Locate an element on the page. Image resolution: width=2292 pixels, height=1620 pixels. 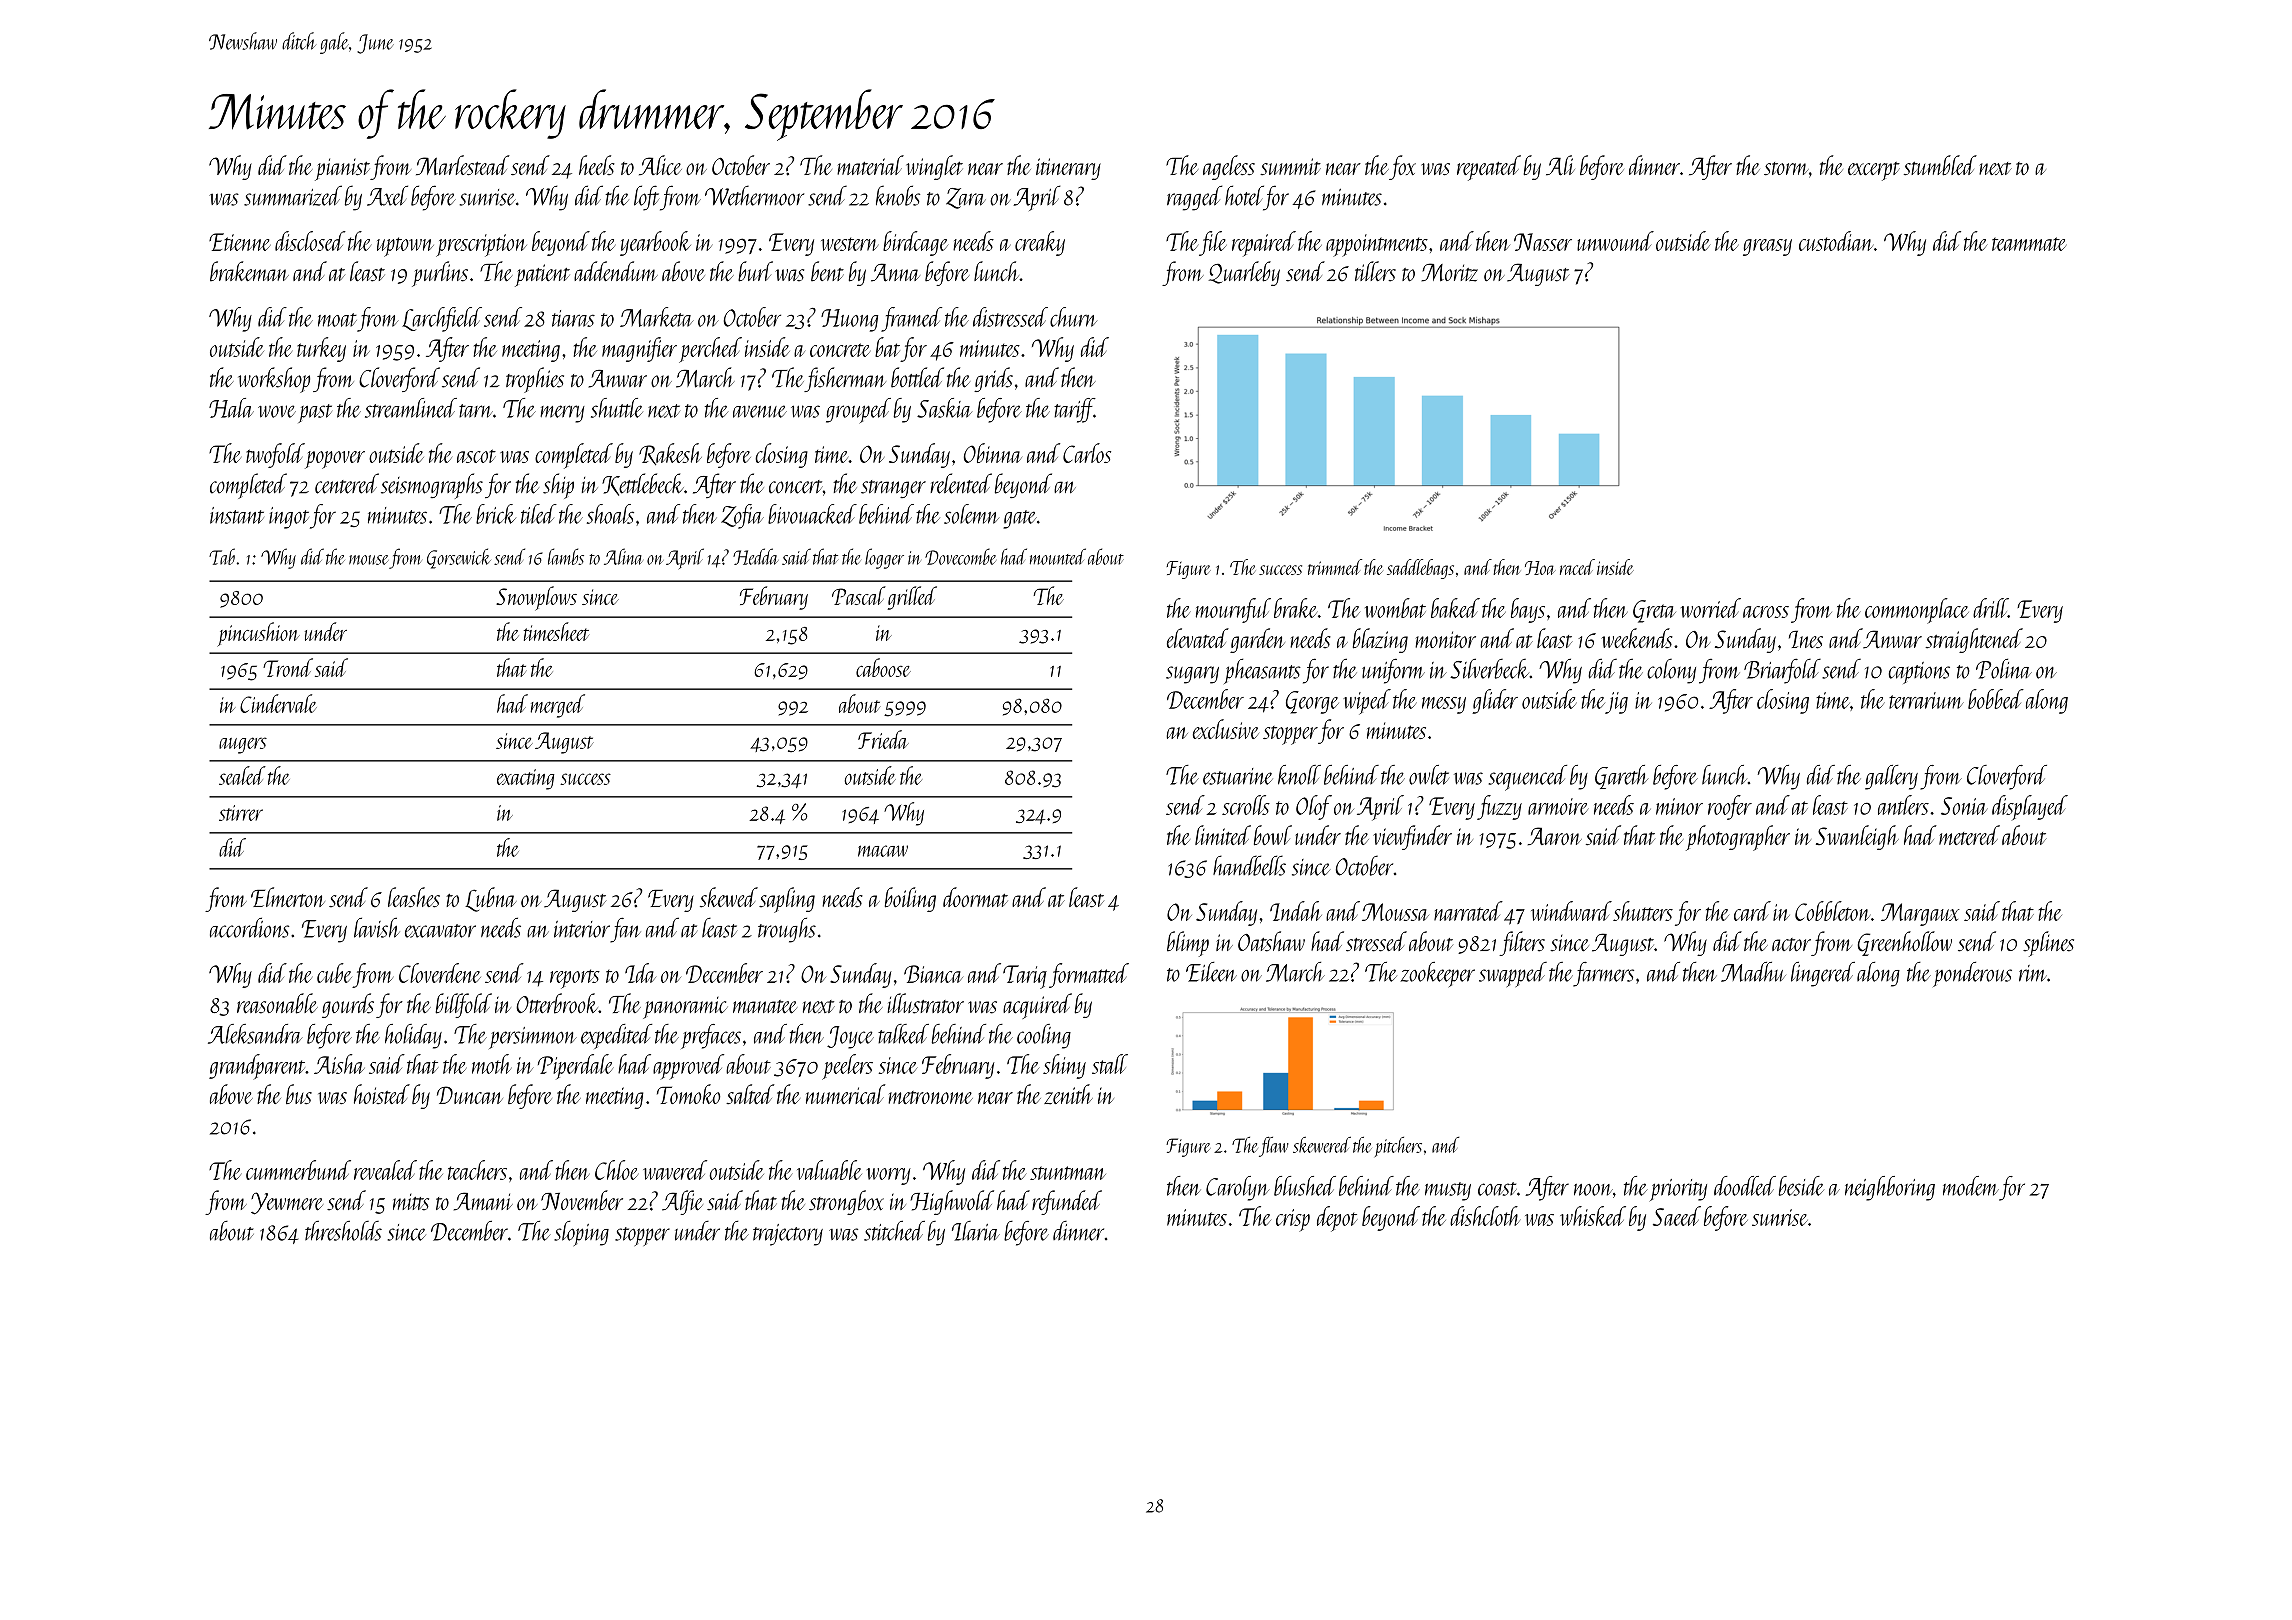
boiling is located at coordinates (910, 899).
